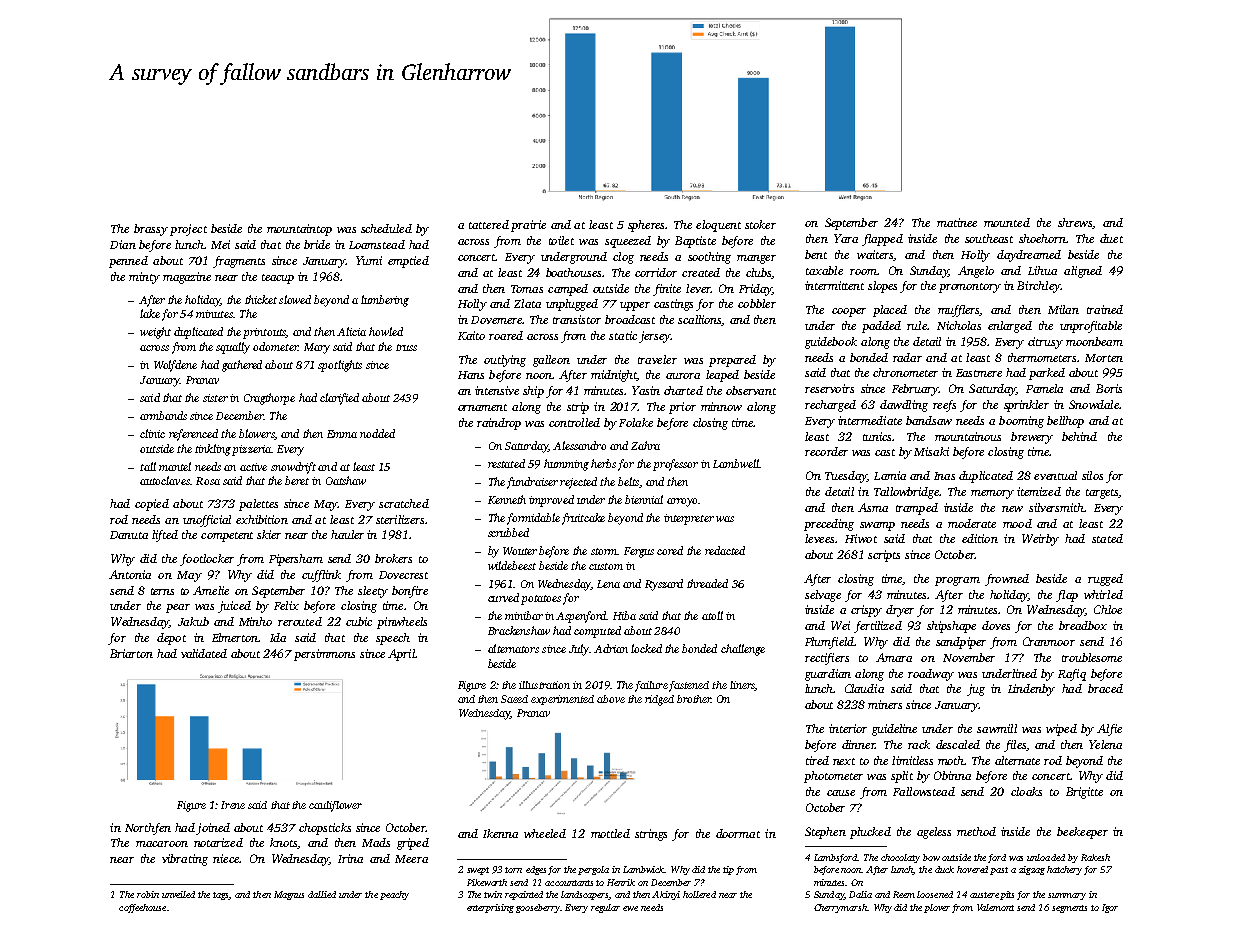  Describe the element at coordinates (130, 574) in the screenshot. I see `Antonia` at that location.
